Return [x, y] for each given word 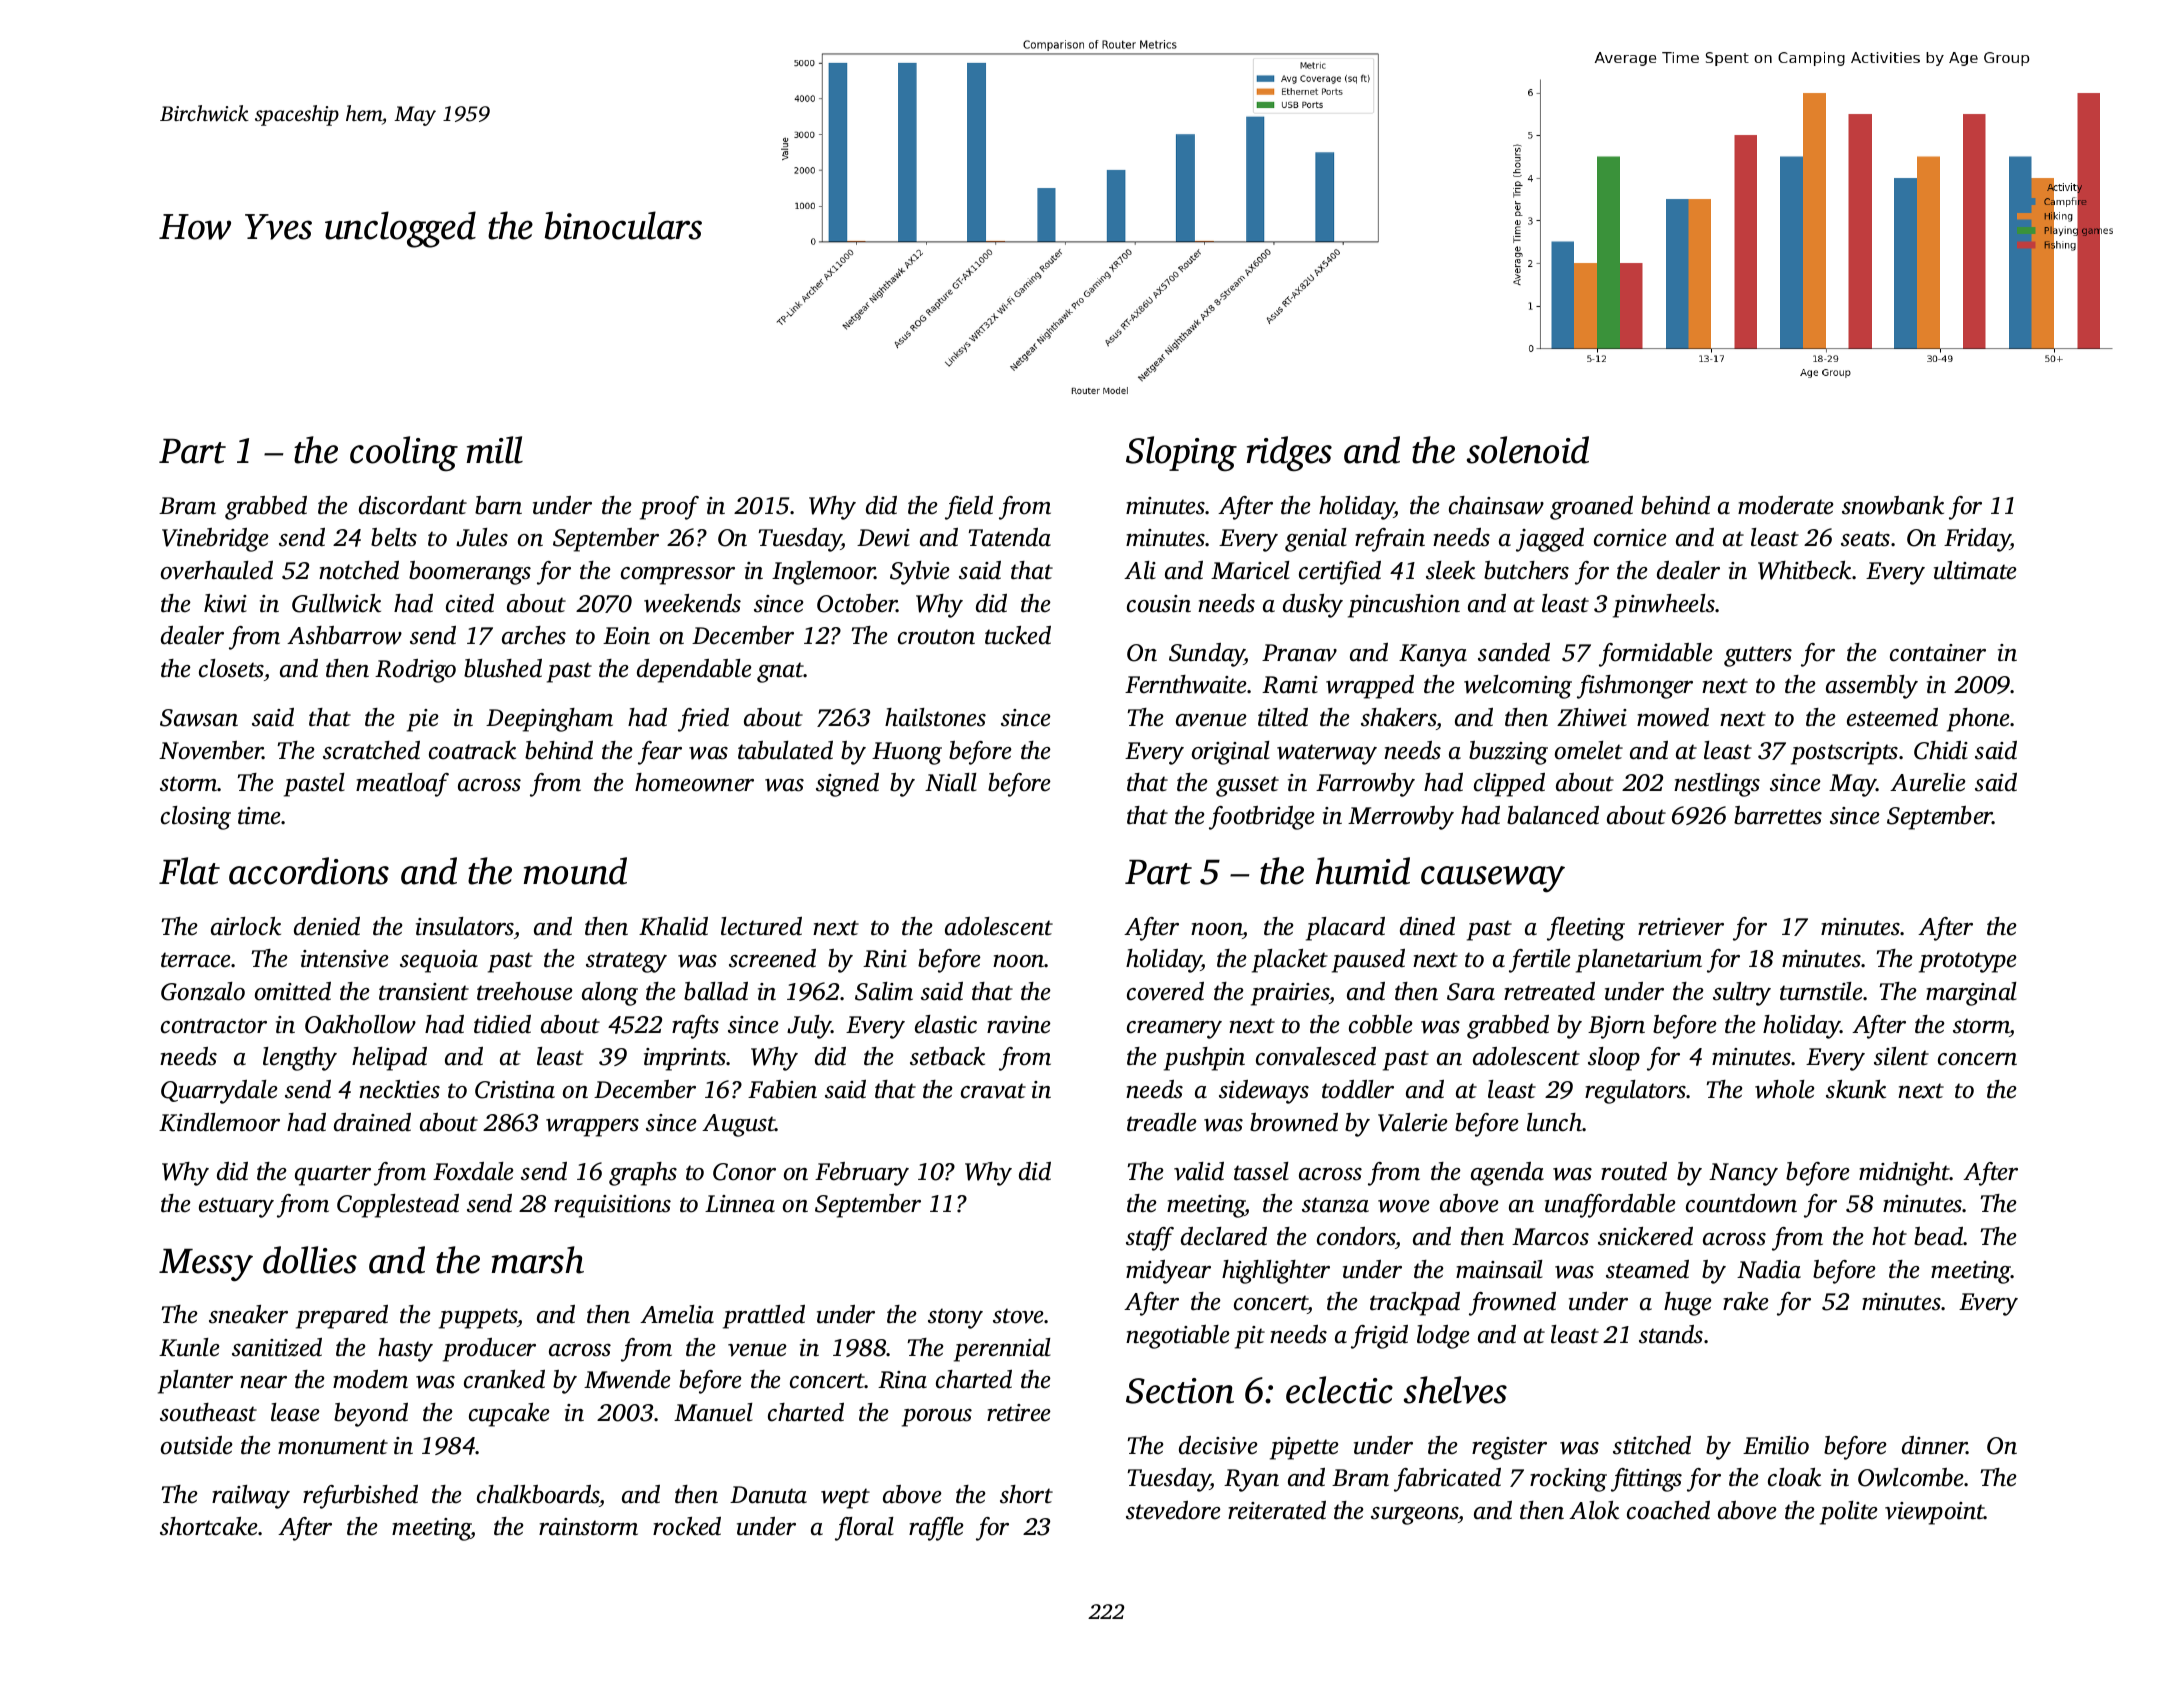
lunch [1555, 1122]
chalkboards [538, 1494]
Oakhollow [360, 1024]
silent [1901, 1056]
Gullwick [336, 603]
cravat [993, 1091]
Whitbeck [1804, 570]
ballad [716, 991]
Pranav [1299, 653]
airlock [246, 926]
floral [864, 1529]
